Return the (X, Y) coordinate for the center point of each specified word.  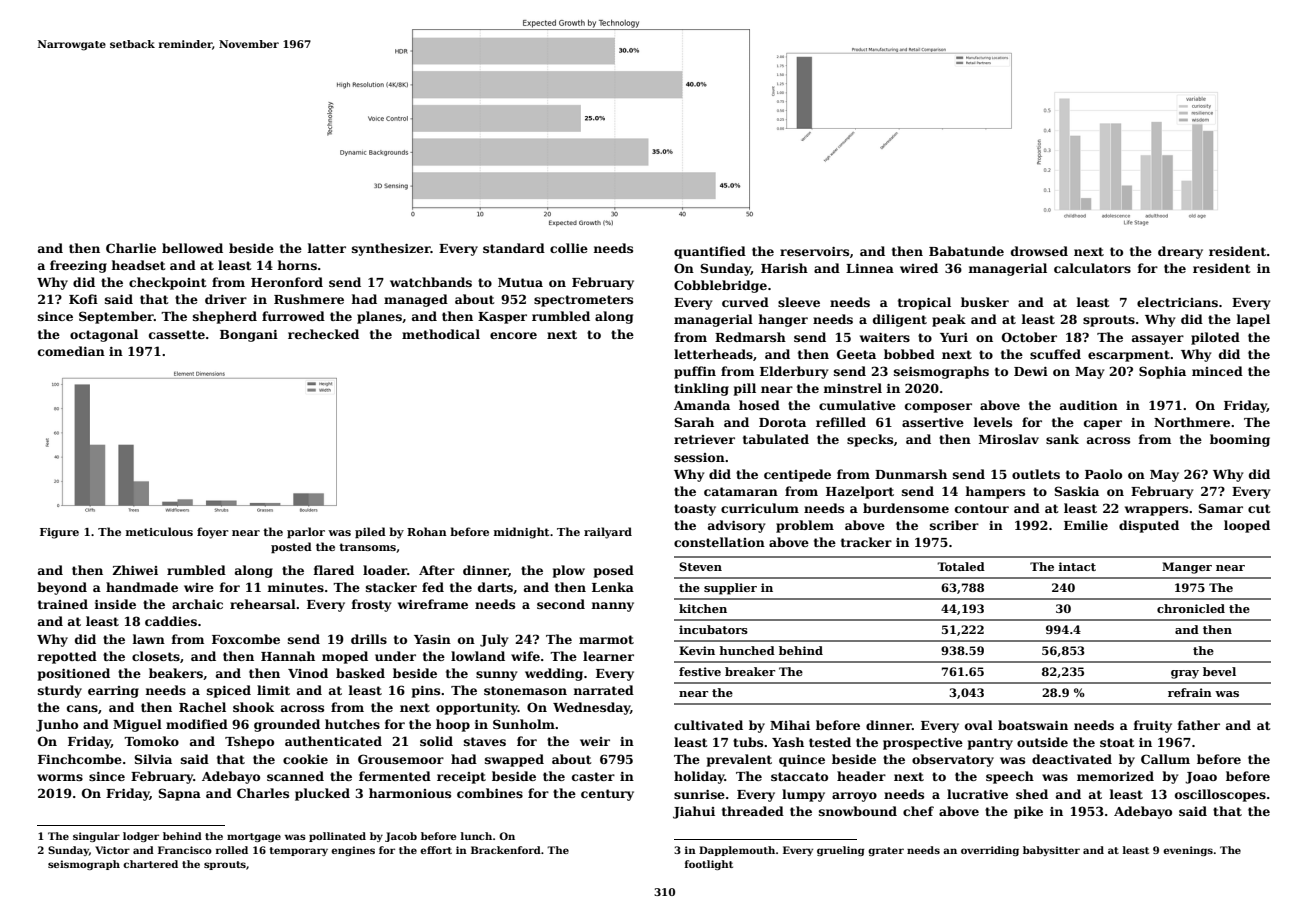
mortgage (254, 837)
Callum (1165, 759)
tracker (866, 542)
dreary (1180, 252)
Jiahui (694, 812)
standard (514, 248)
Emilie (1086, 525)
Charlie (131, 248)
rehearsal (263, 604)
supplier (730, 589)
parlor (306, 533)
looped (1247, 526)
